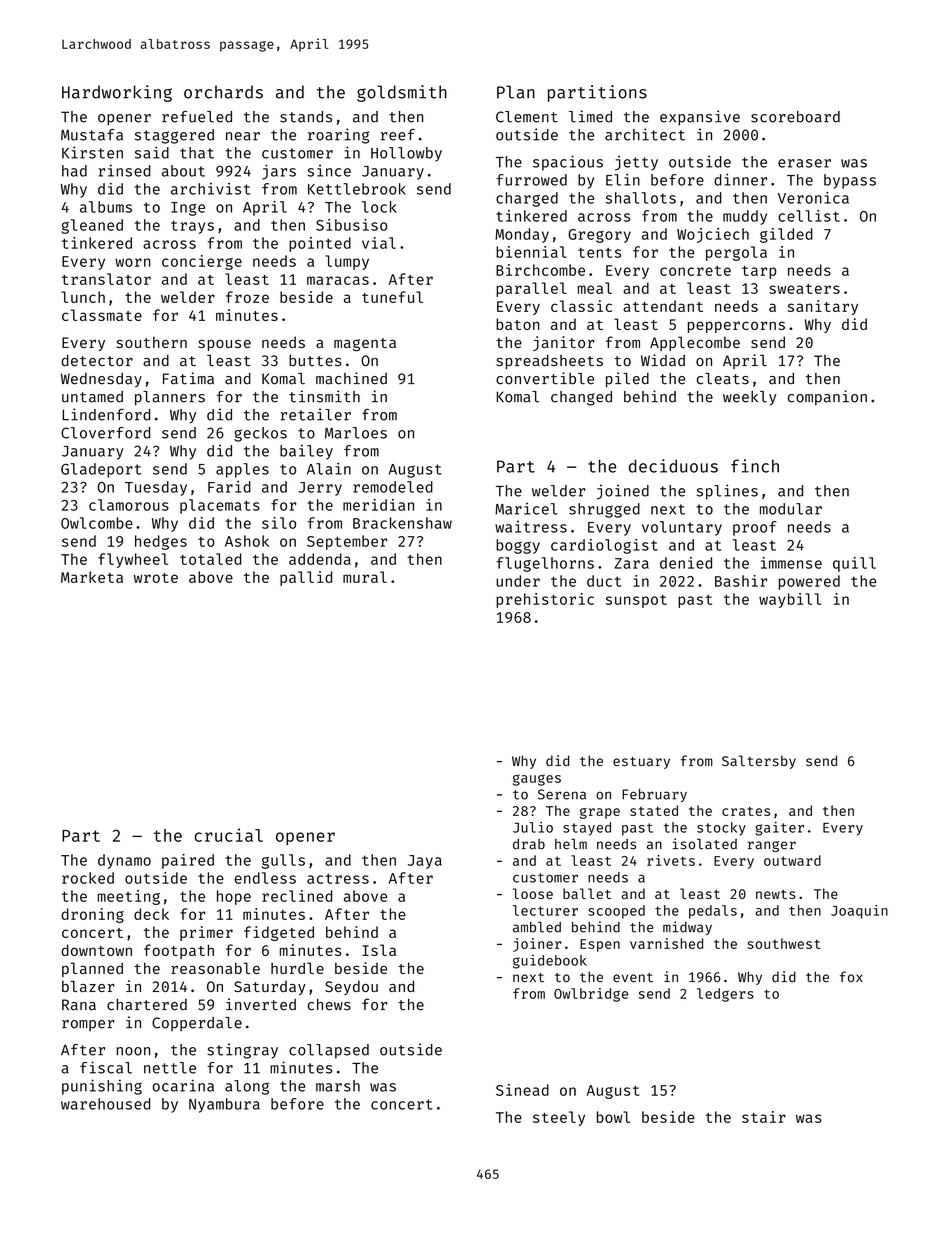  Describe the element at coordinates (183, 1085) in the page. I see `ocarina` at that location.
